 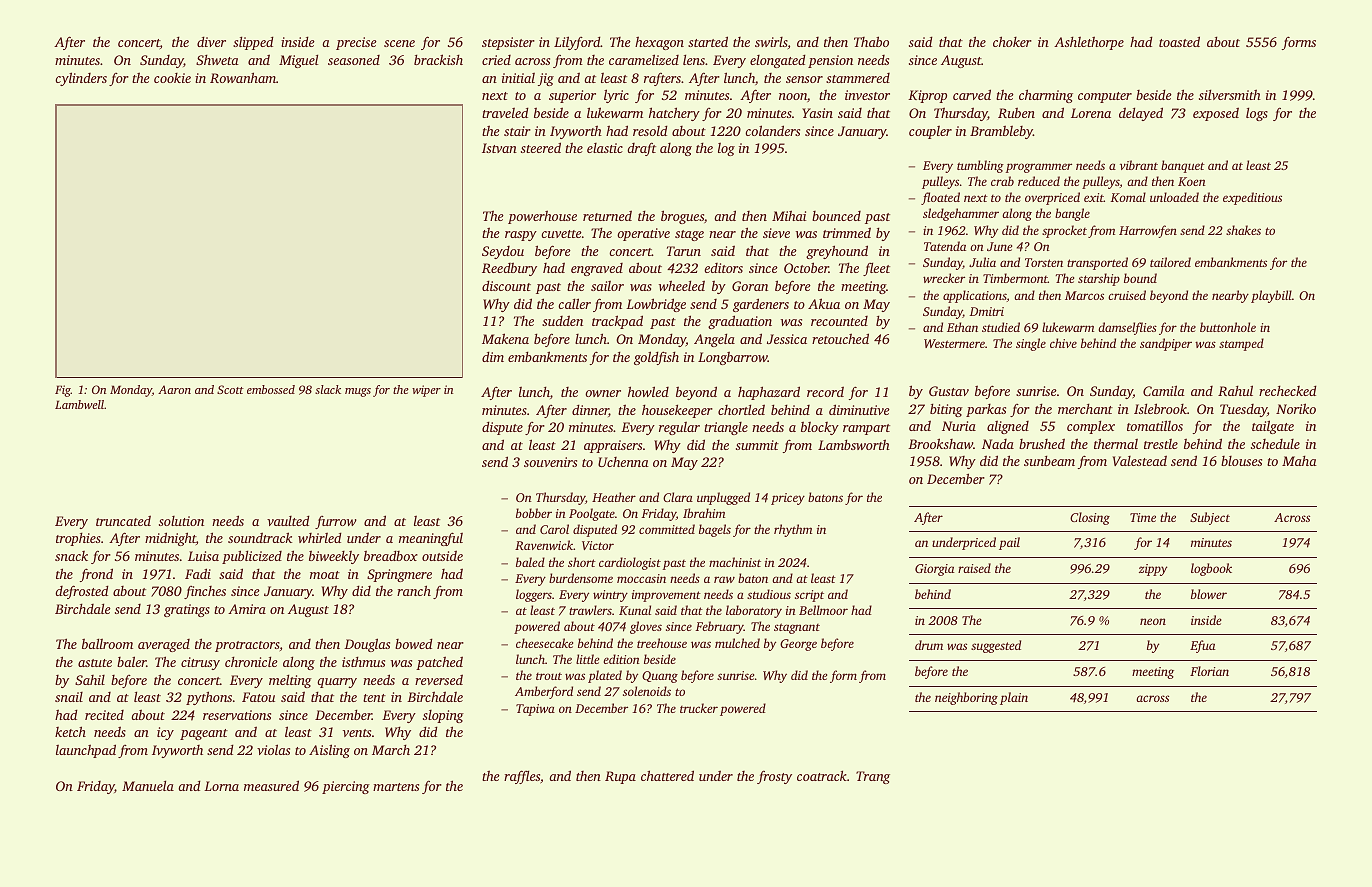 I want to click on Closing, so click(x=1090, y=518).
